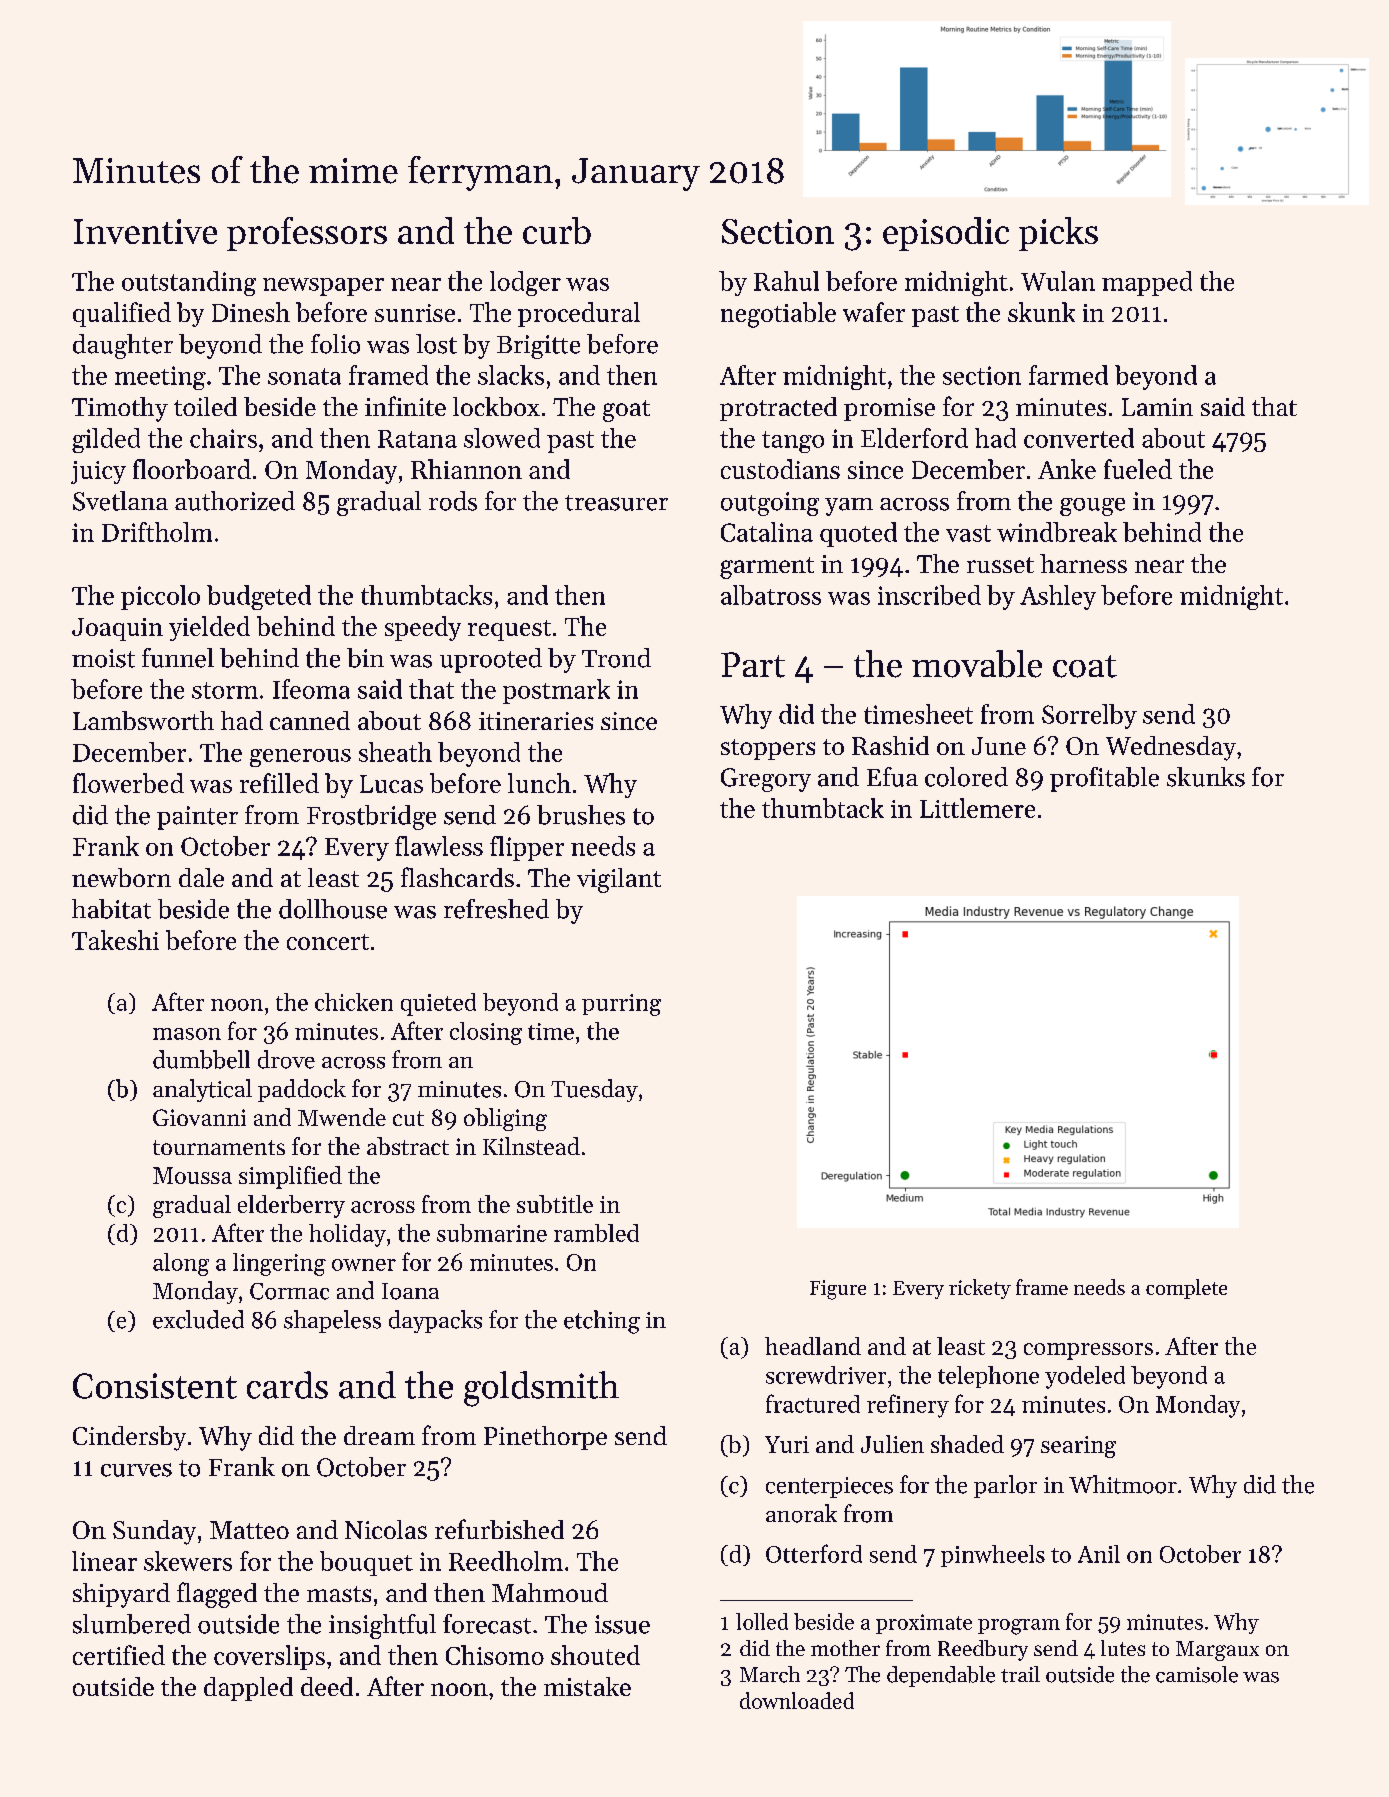 The image size is (1389, 1797). I want to click on Frostbridge, so click(371, 817).
